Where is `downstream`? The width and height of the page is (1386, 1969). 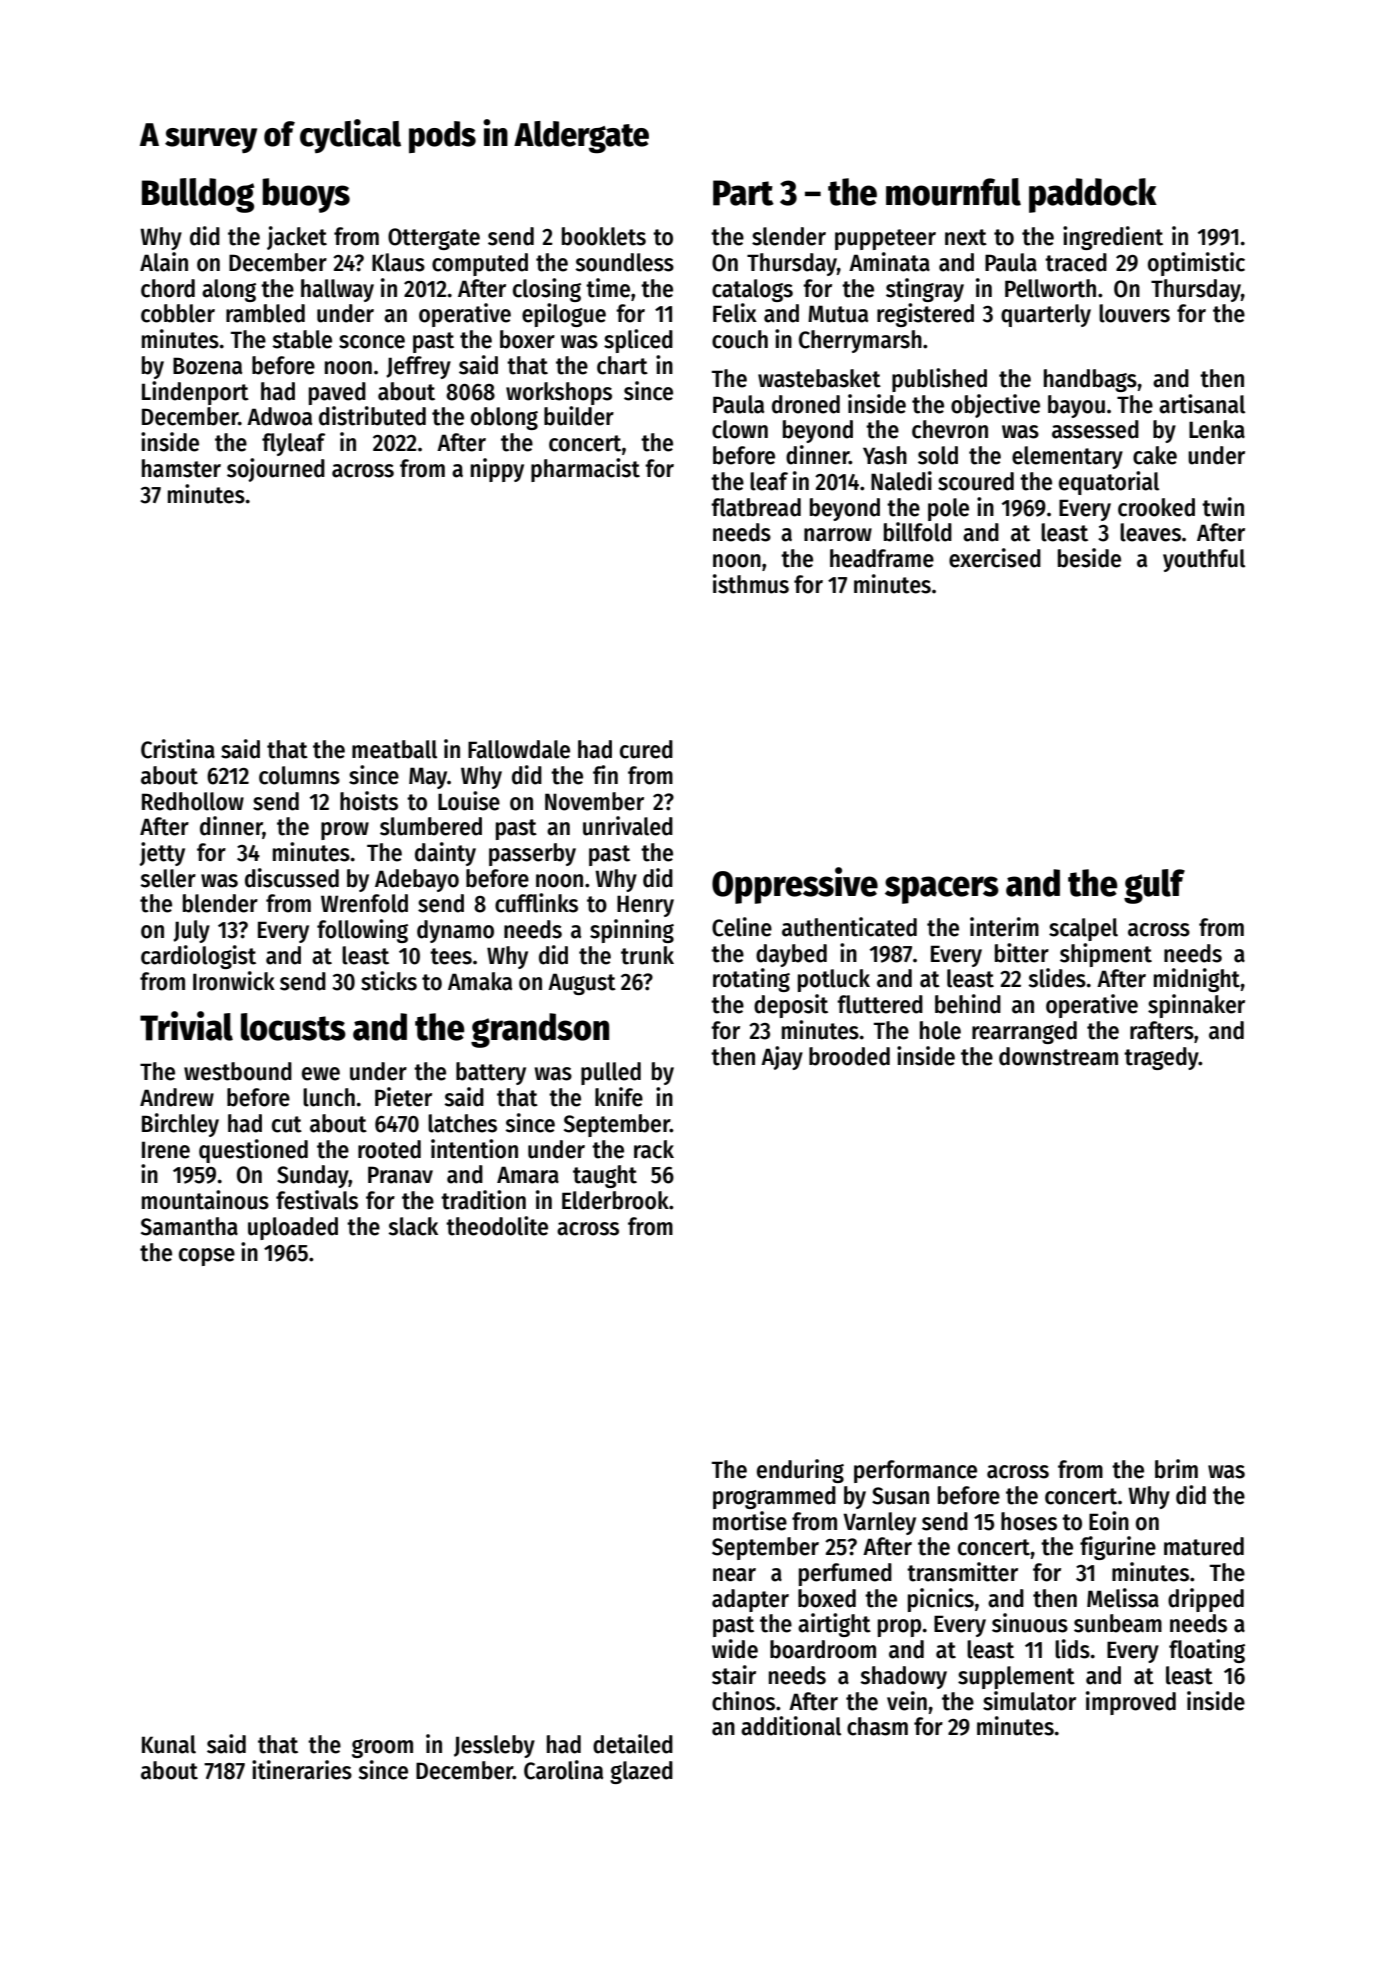
downstream is located at coordinates (1058, 1056).
